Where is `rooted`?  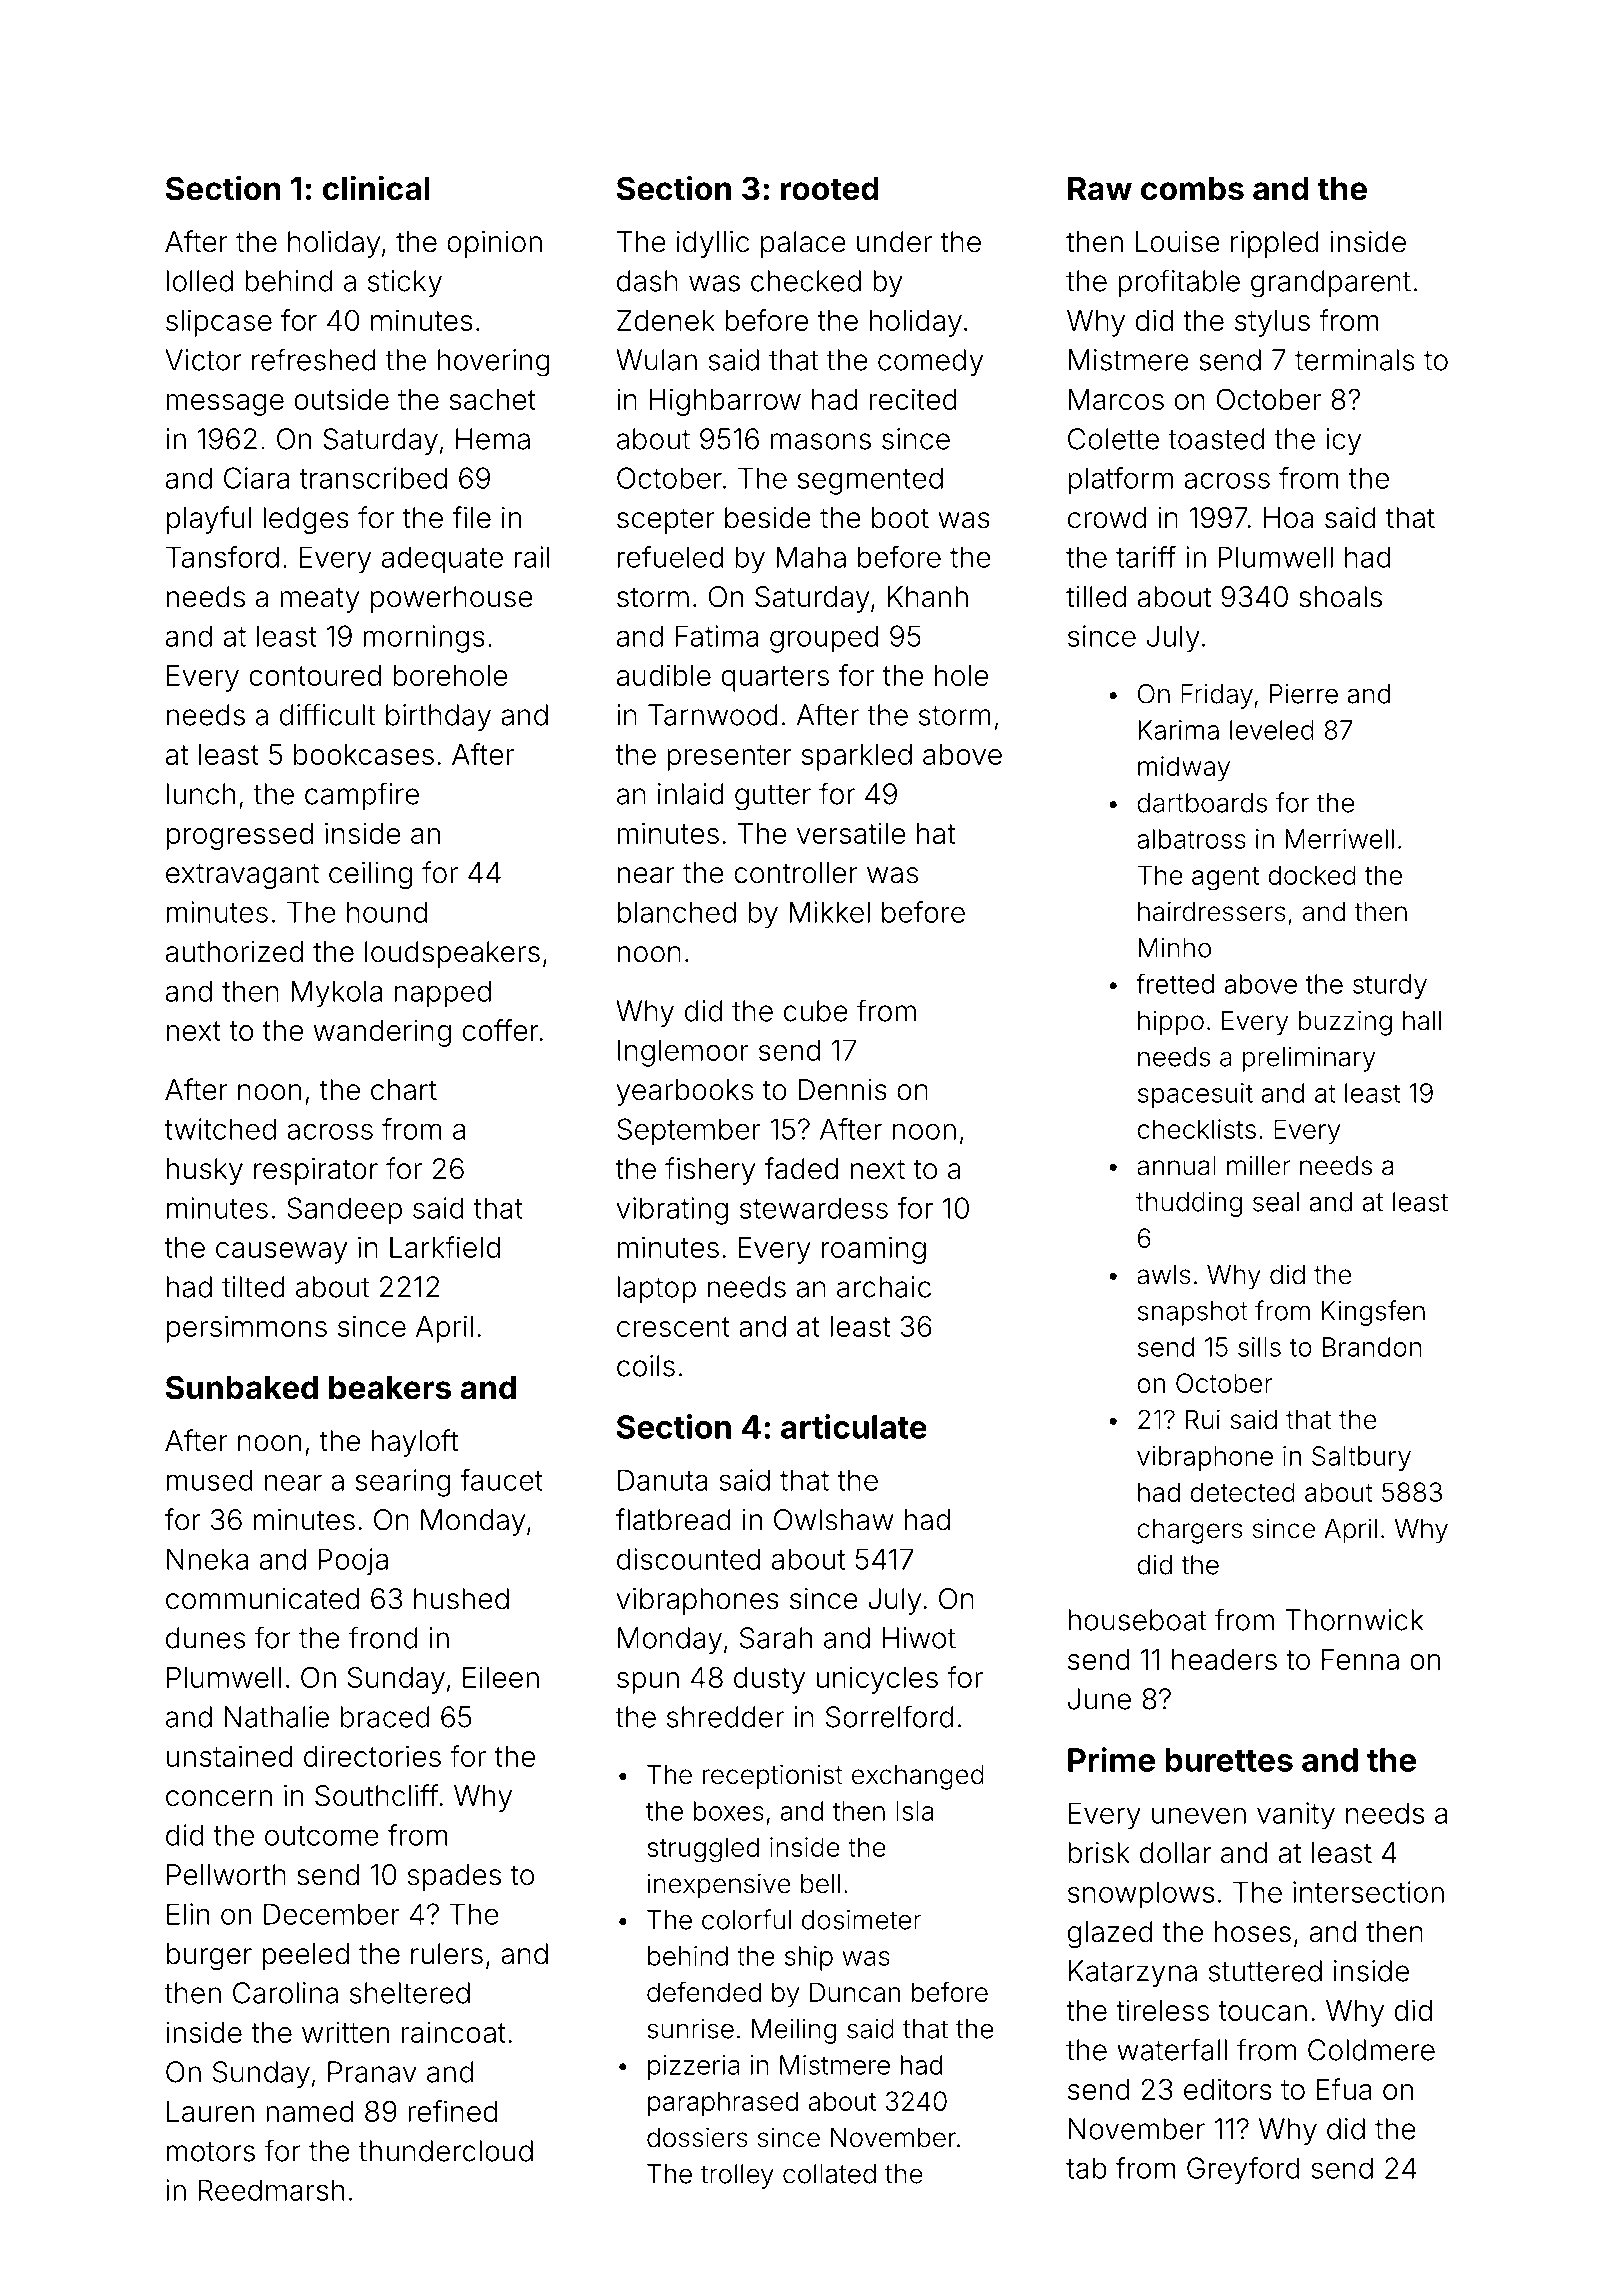 rooted is located at coordinates (830, 189).
